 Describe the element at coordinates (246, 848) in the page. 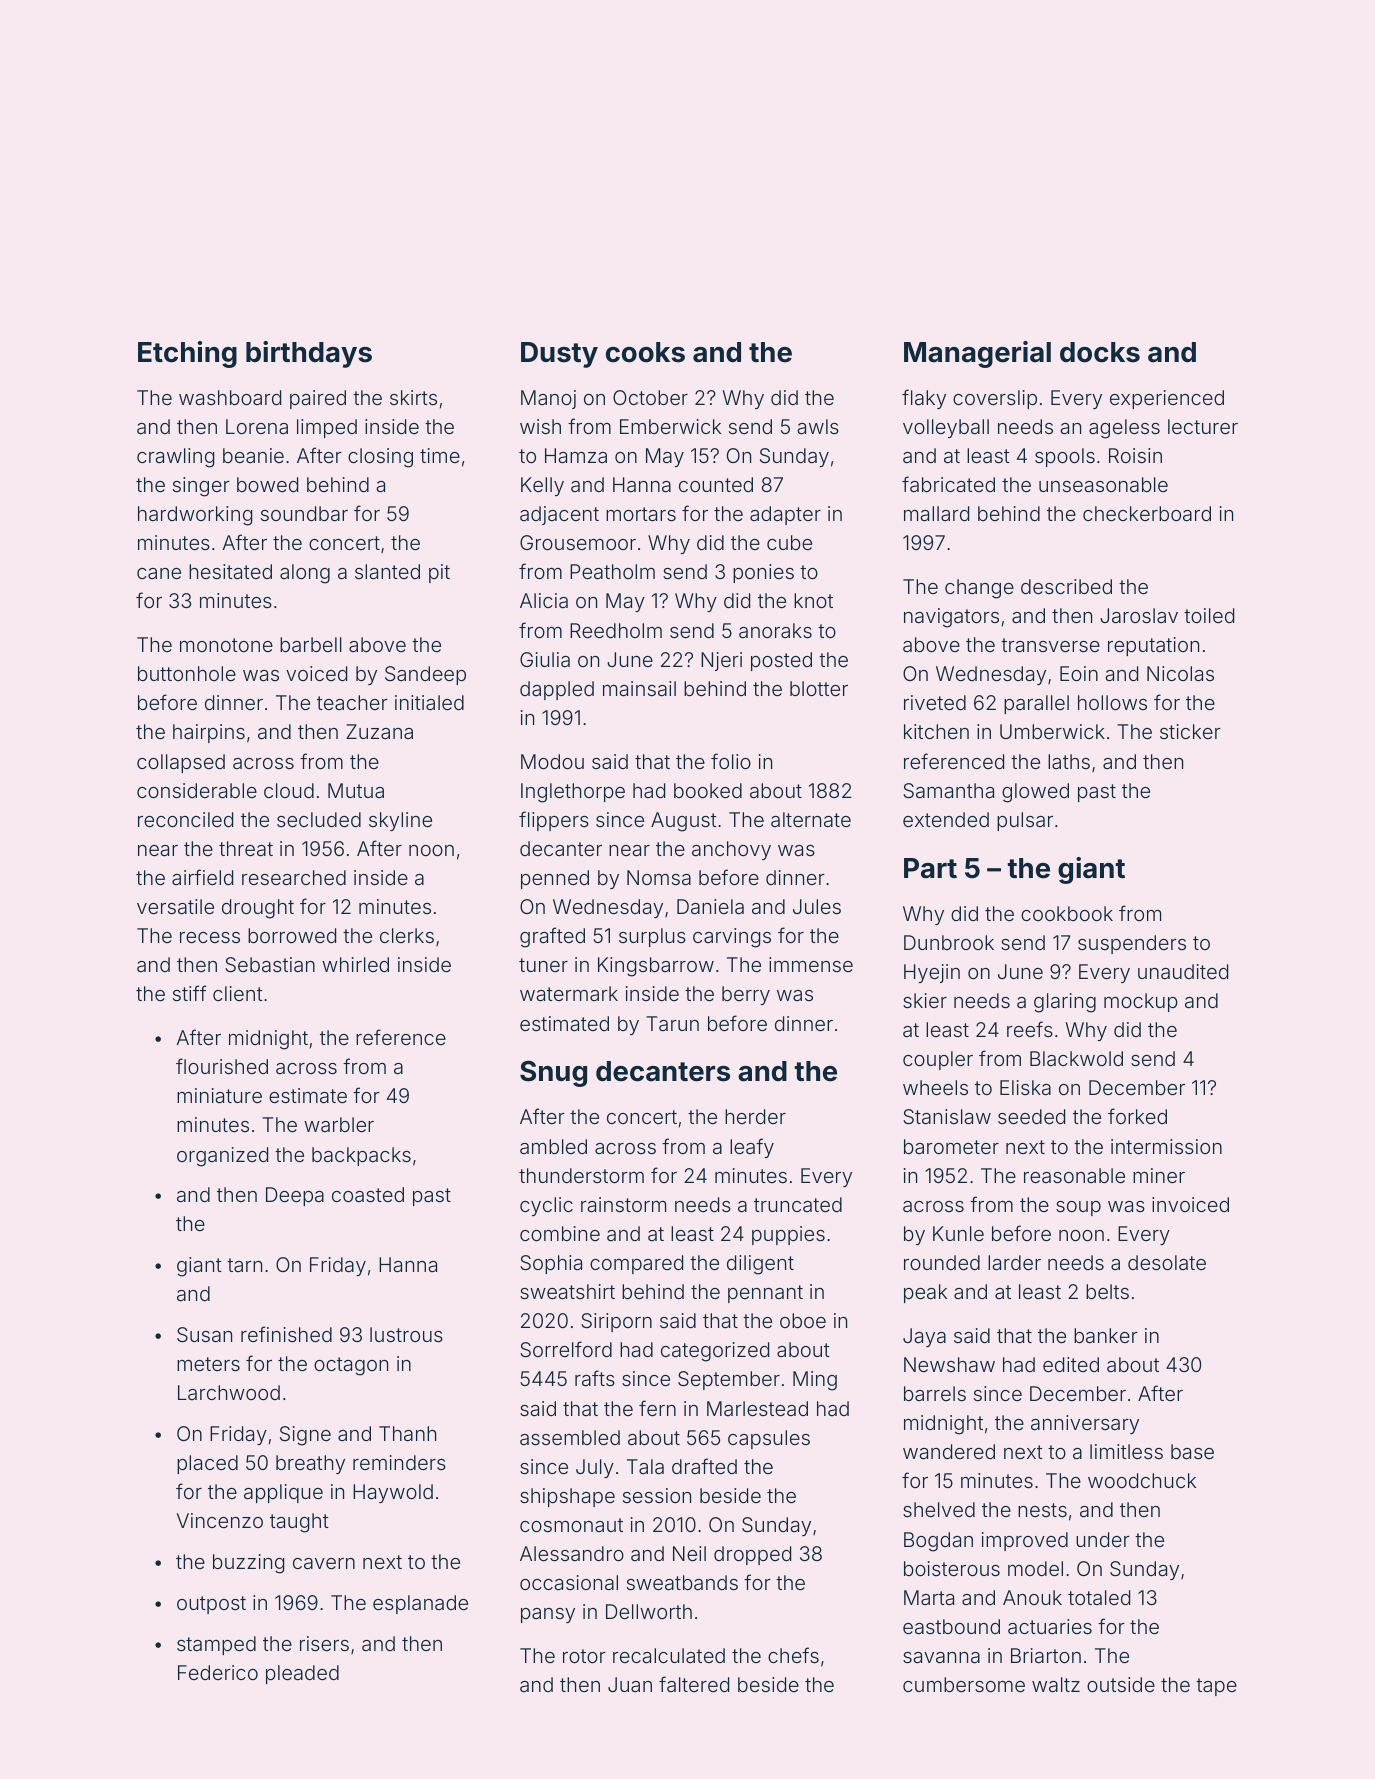

I see `threat` at that location.
